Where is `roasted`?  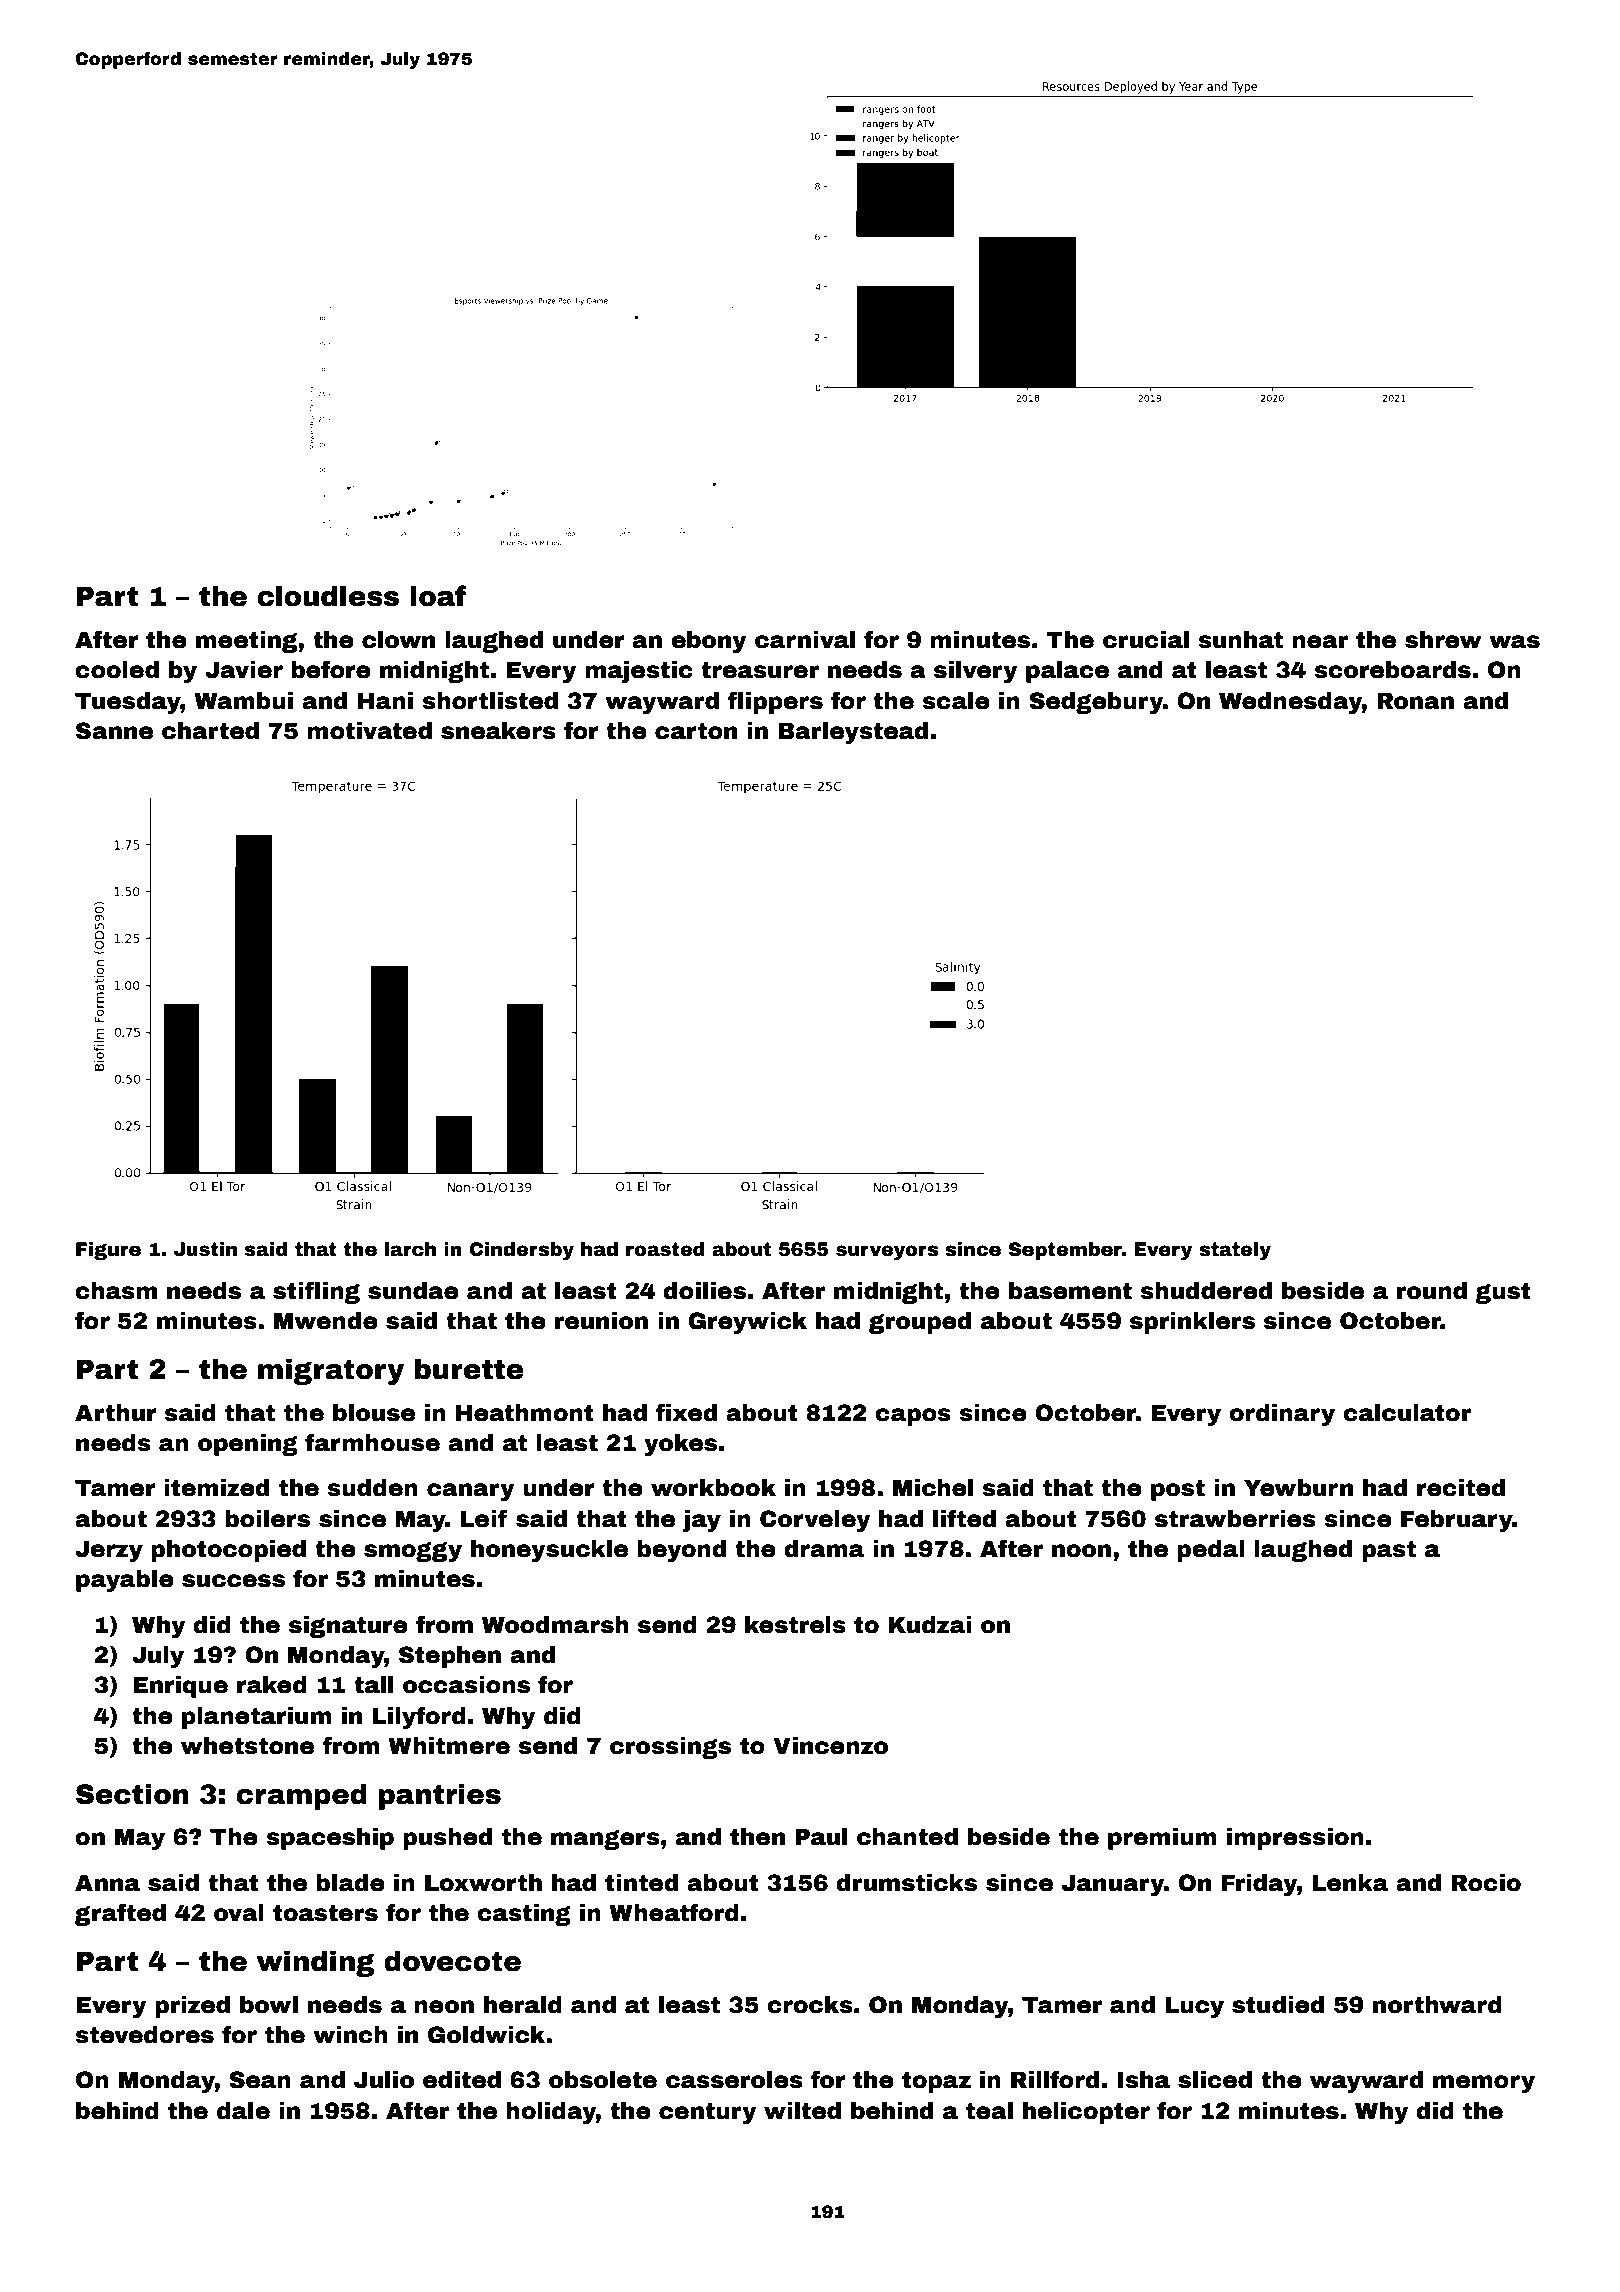 roasted is located at coordinates (665, 1249).
